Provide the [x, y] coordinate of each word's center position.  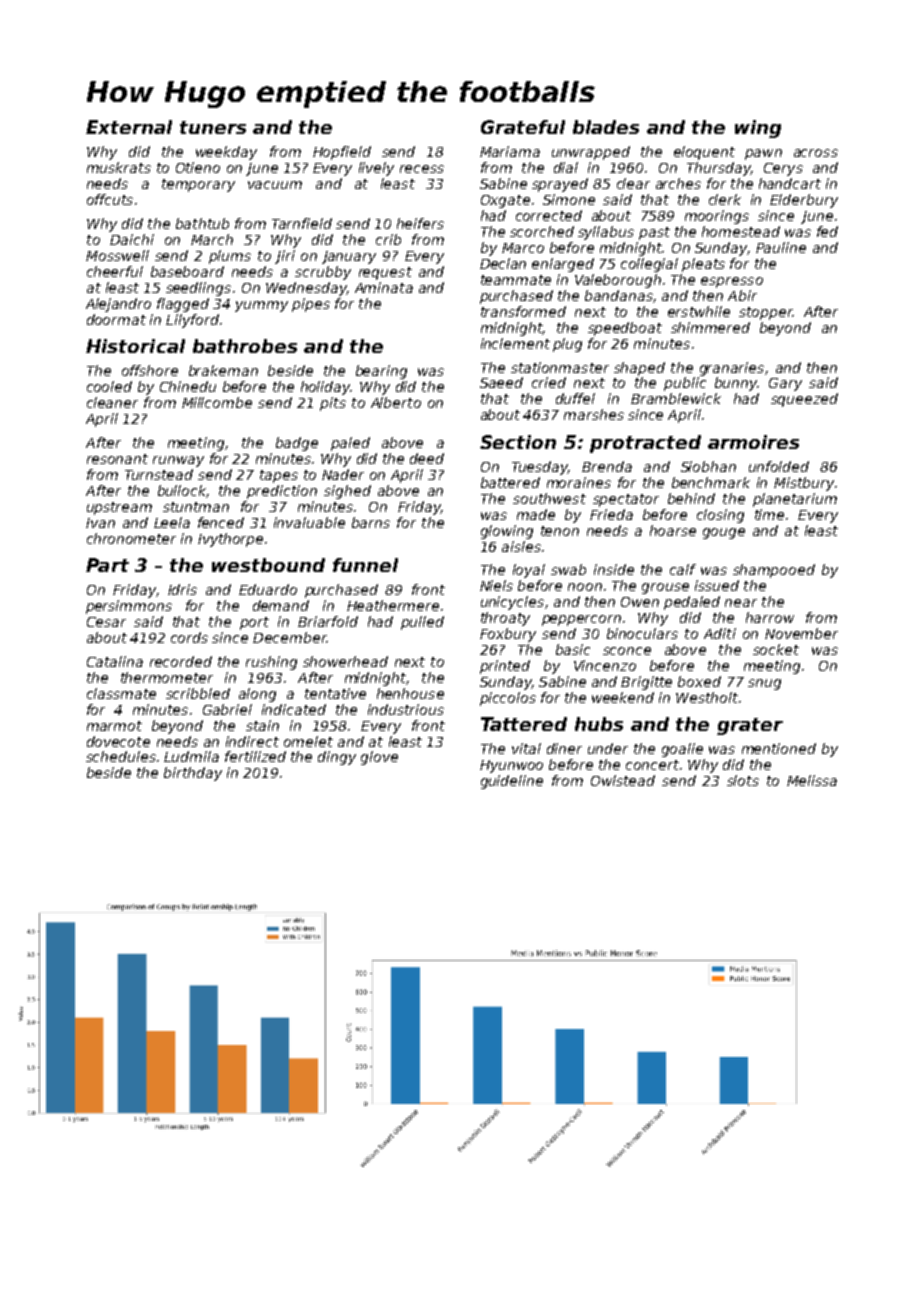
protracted [645, 444]
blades [606, 127]
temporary [198, 185]
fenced [221, 522]
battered [510, 482]
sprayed [560, 185]
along [257, 695]
